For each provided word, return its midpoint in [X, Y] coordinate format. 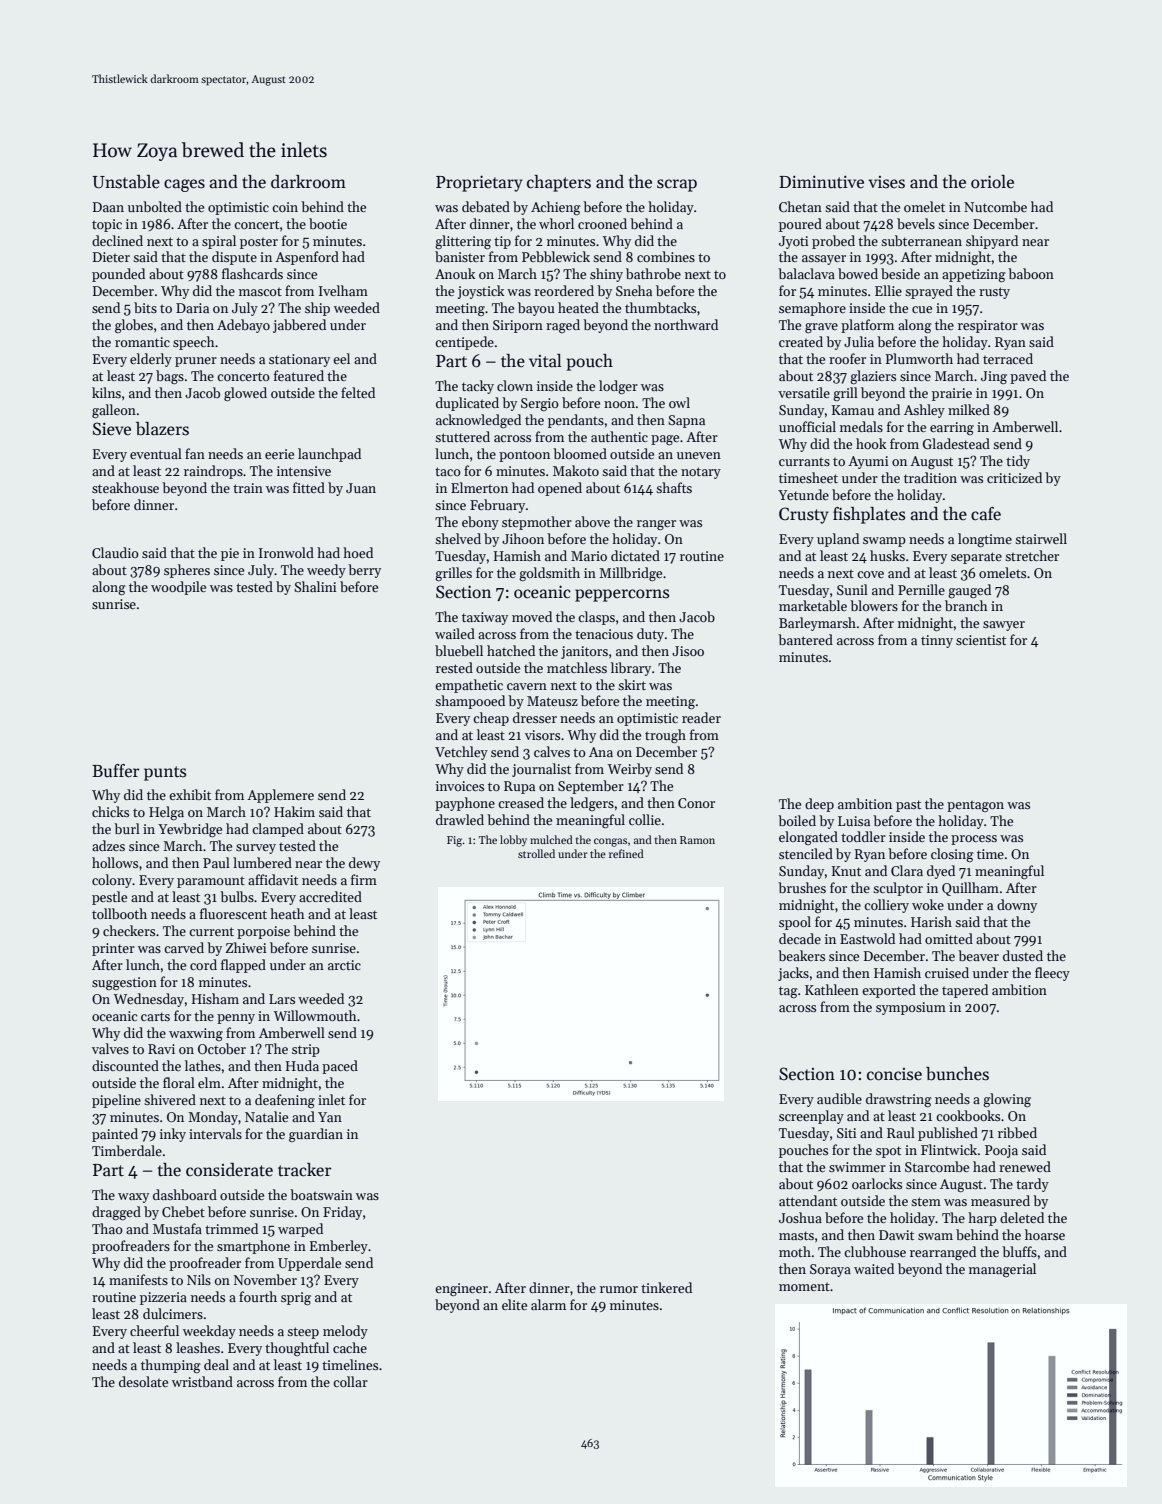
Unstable [126, 182]
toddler [863, 836]
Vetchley [461, 753]
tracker [304, 1170]
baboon [1031, 273]
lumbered [262, 862]
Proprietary [479, 183]
